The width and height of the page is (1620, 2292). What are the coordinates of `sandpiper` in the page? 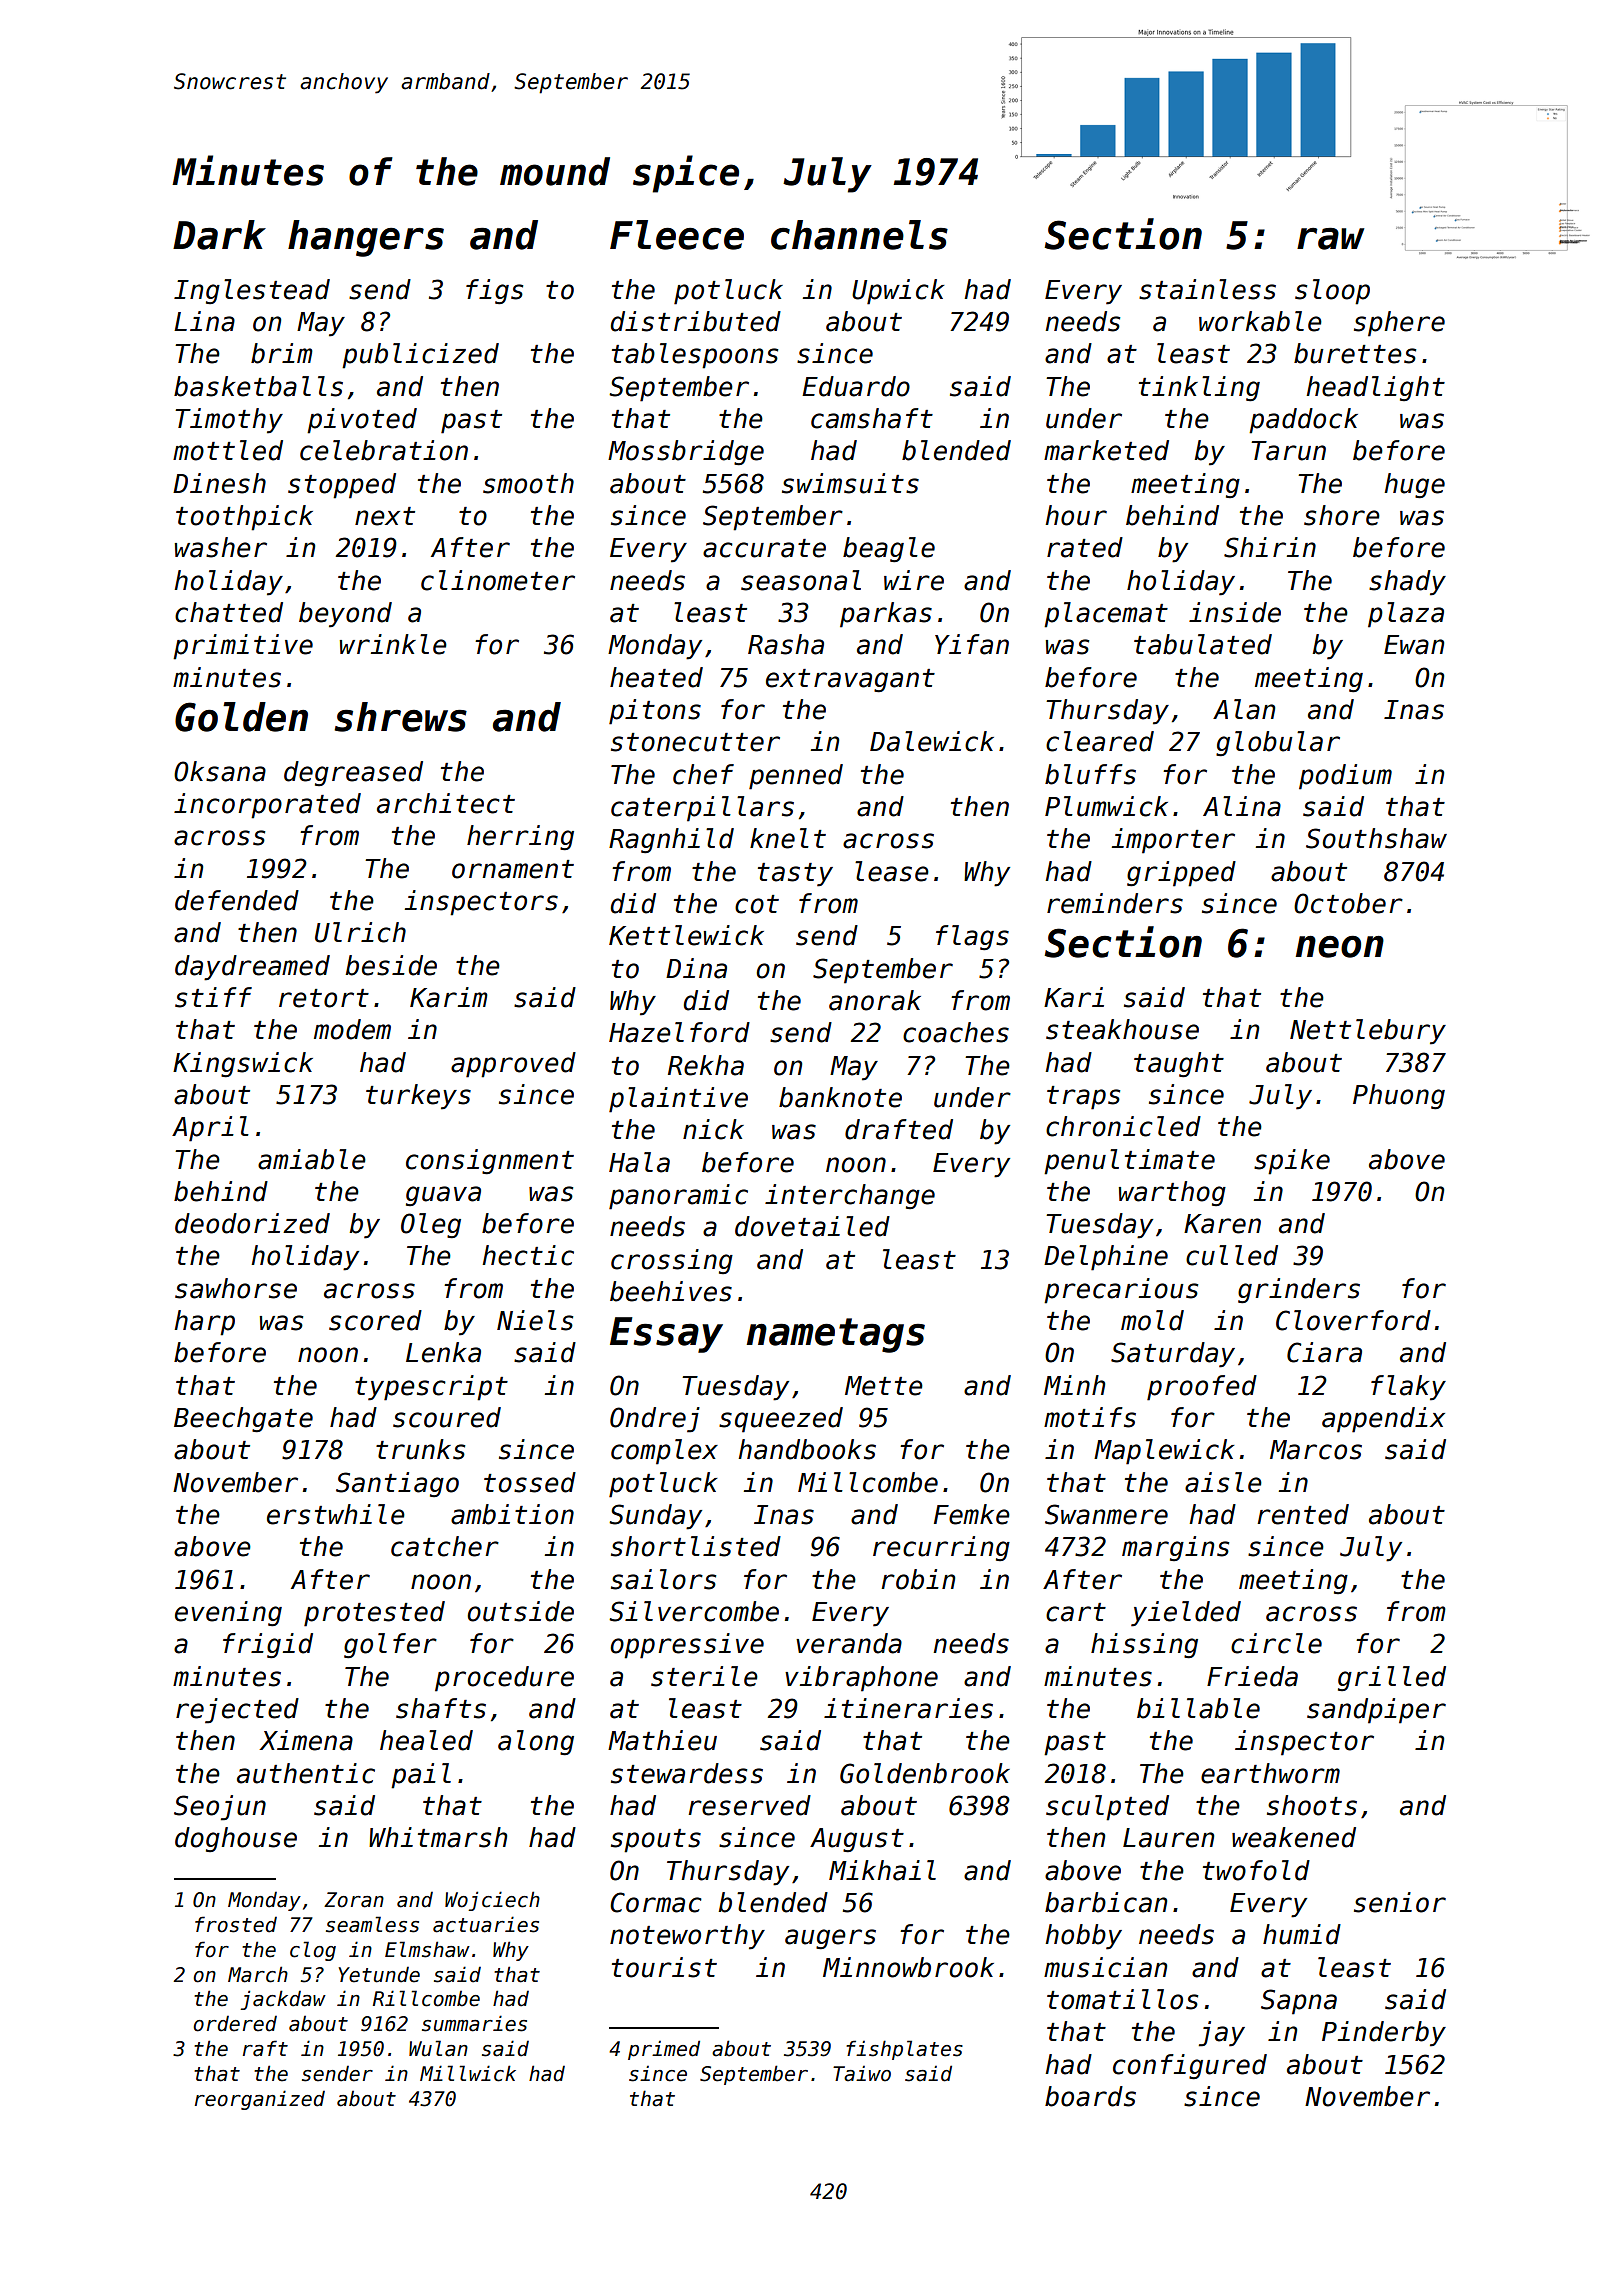 It's located at (1376, 1711).
